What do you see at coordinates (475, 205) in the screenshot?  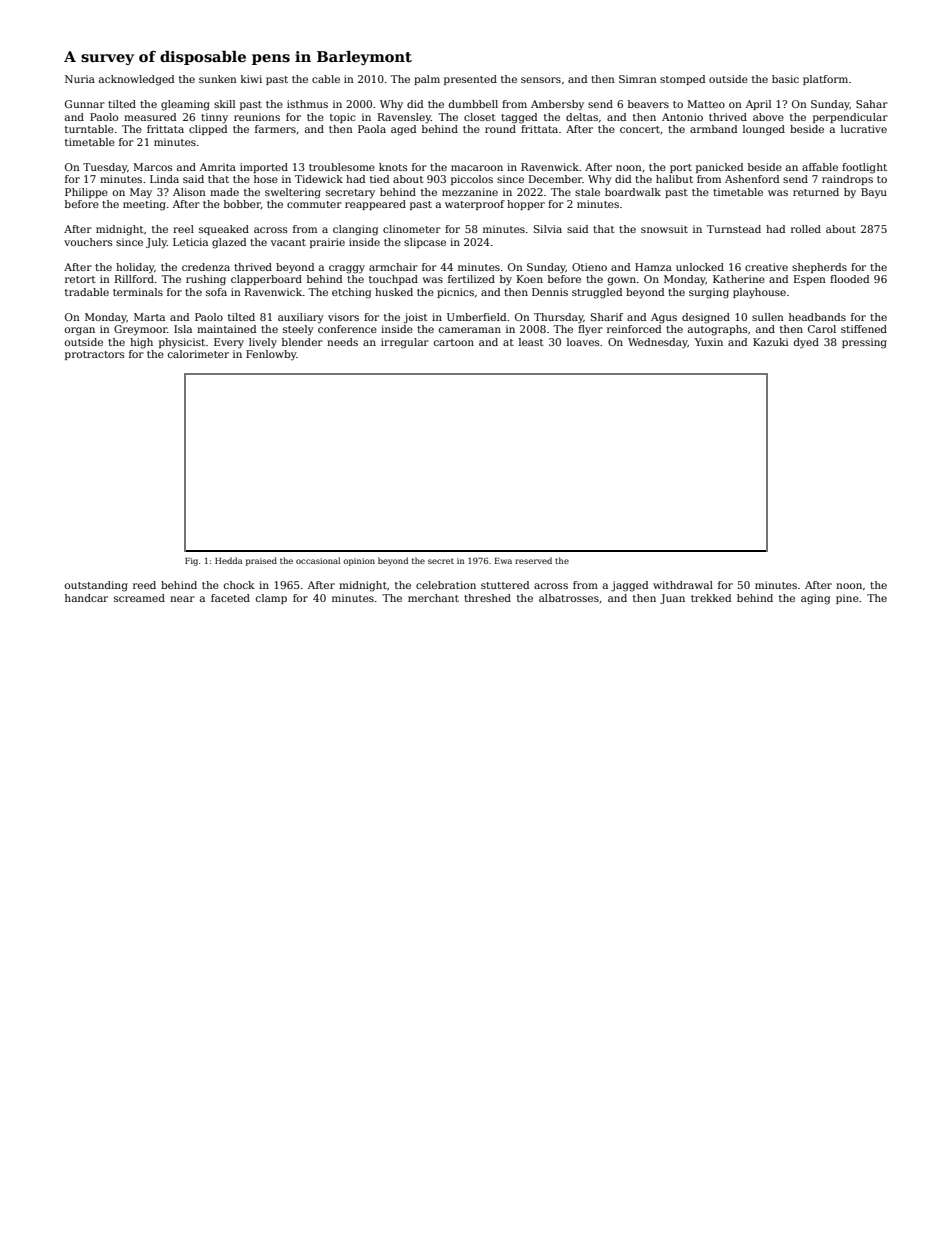 I see `waterproof` at bounding box center [475, 205].
